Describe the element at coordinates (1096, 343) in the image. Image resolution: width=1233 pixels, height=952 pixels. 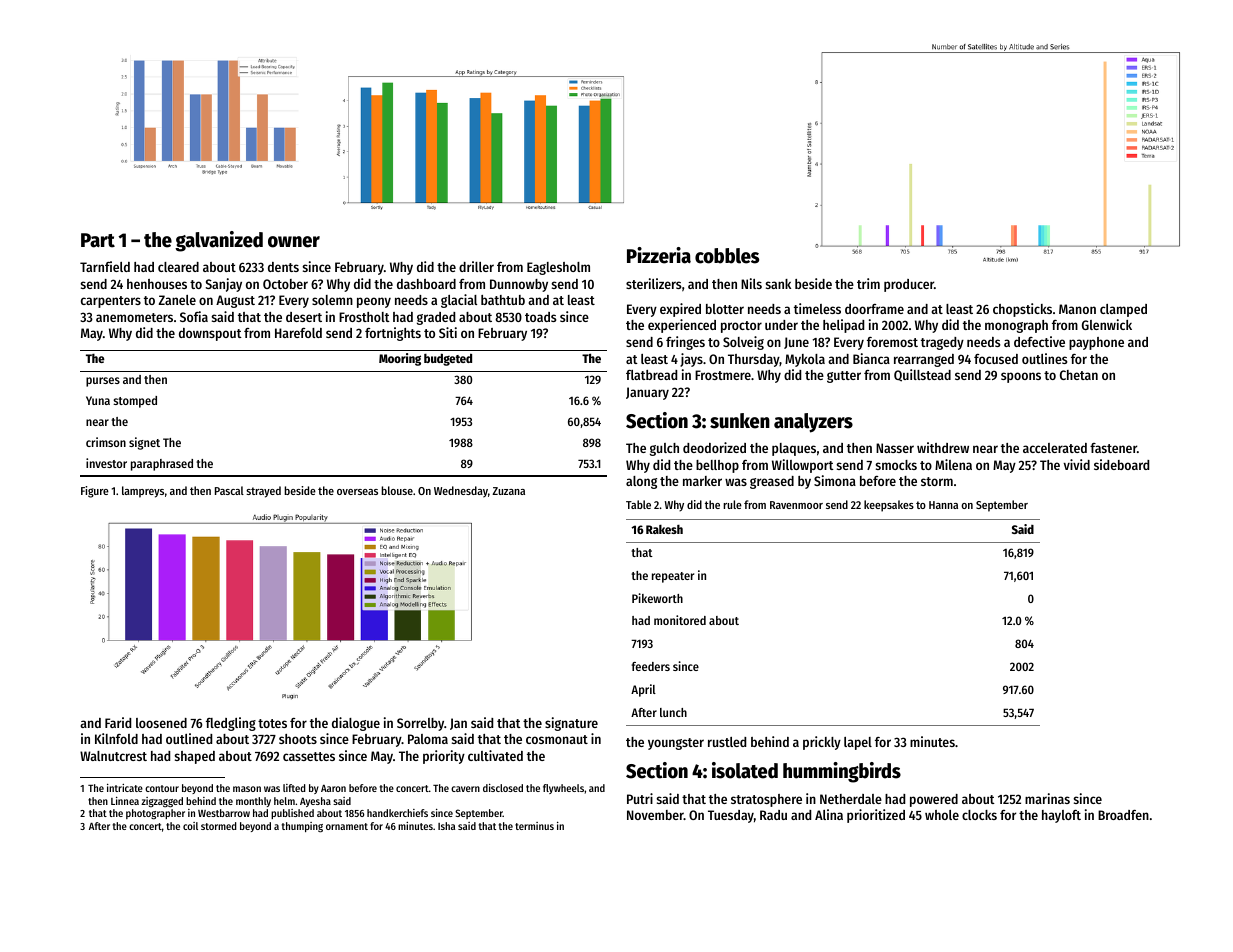
I see `payphone` at that location.
